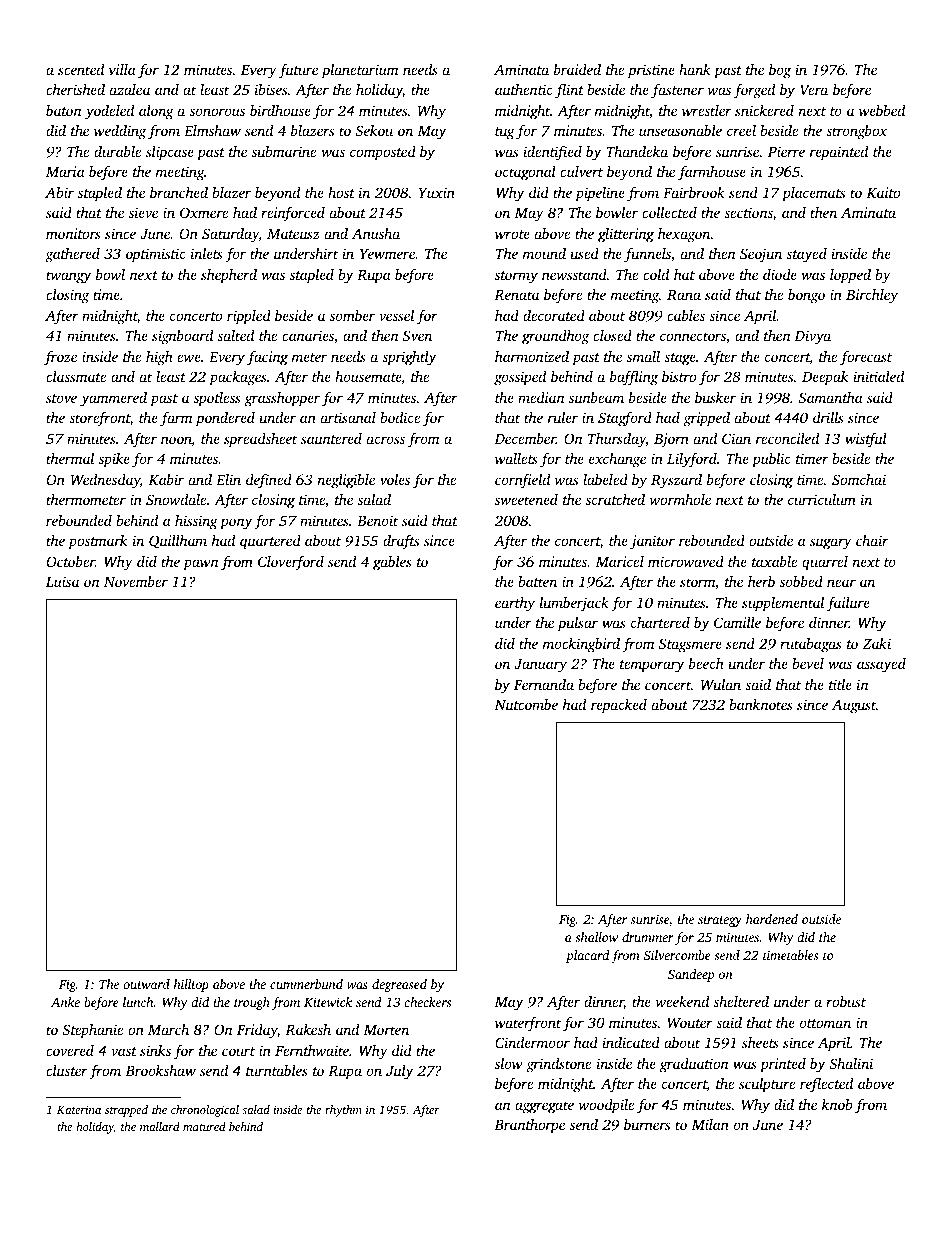 The image size is (952, 1233). Describe the element at coordinates (801, 581) in the page. I see `sobbed` at that location.
